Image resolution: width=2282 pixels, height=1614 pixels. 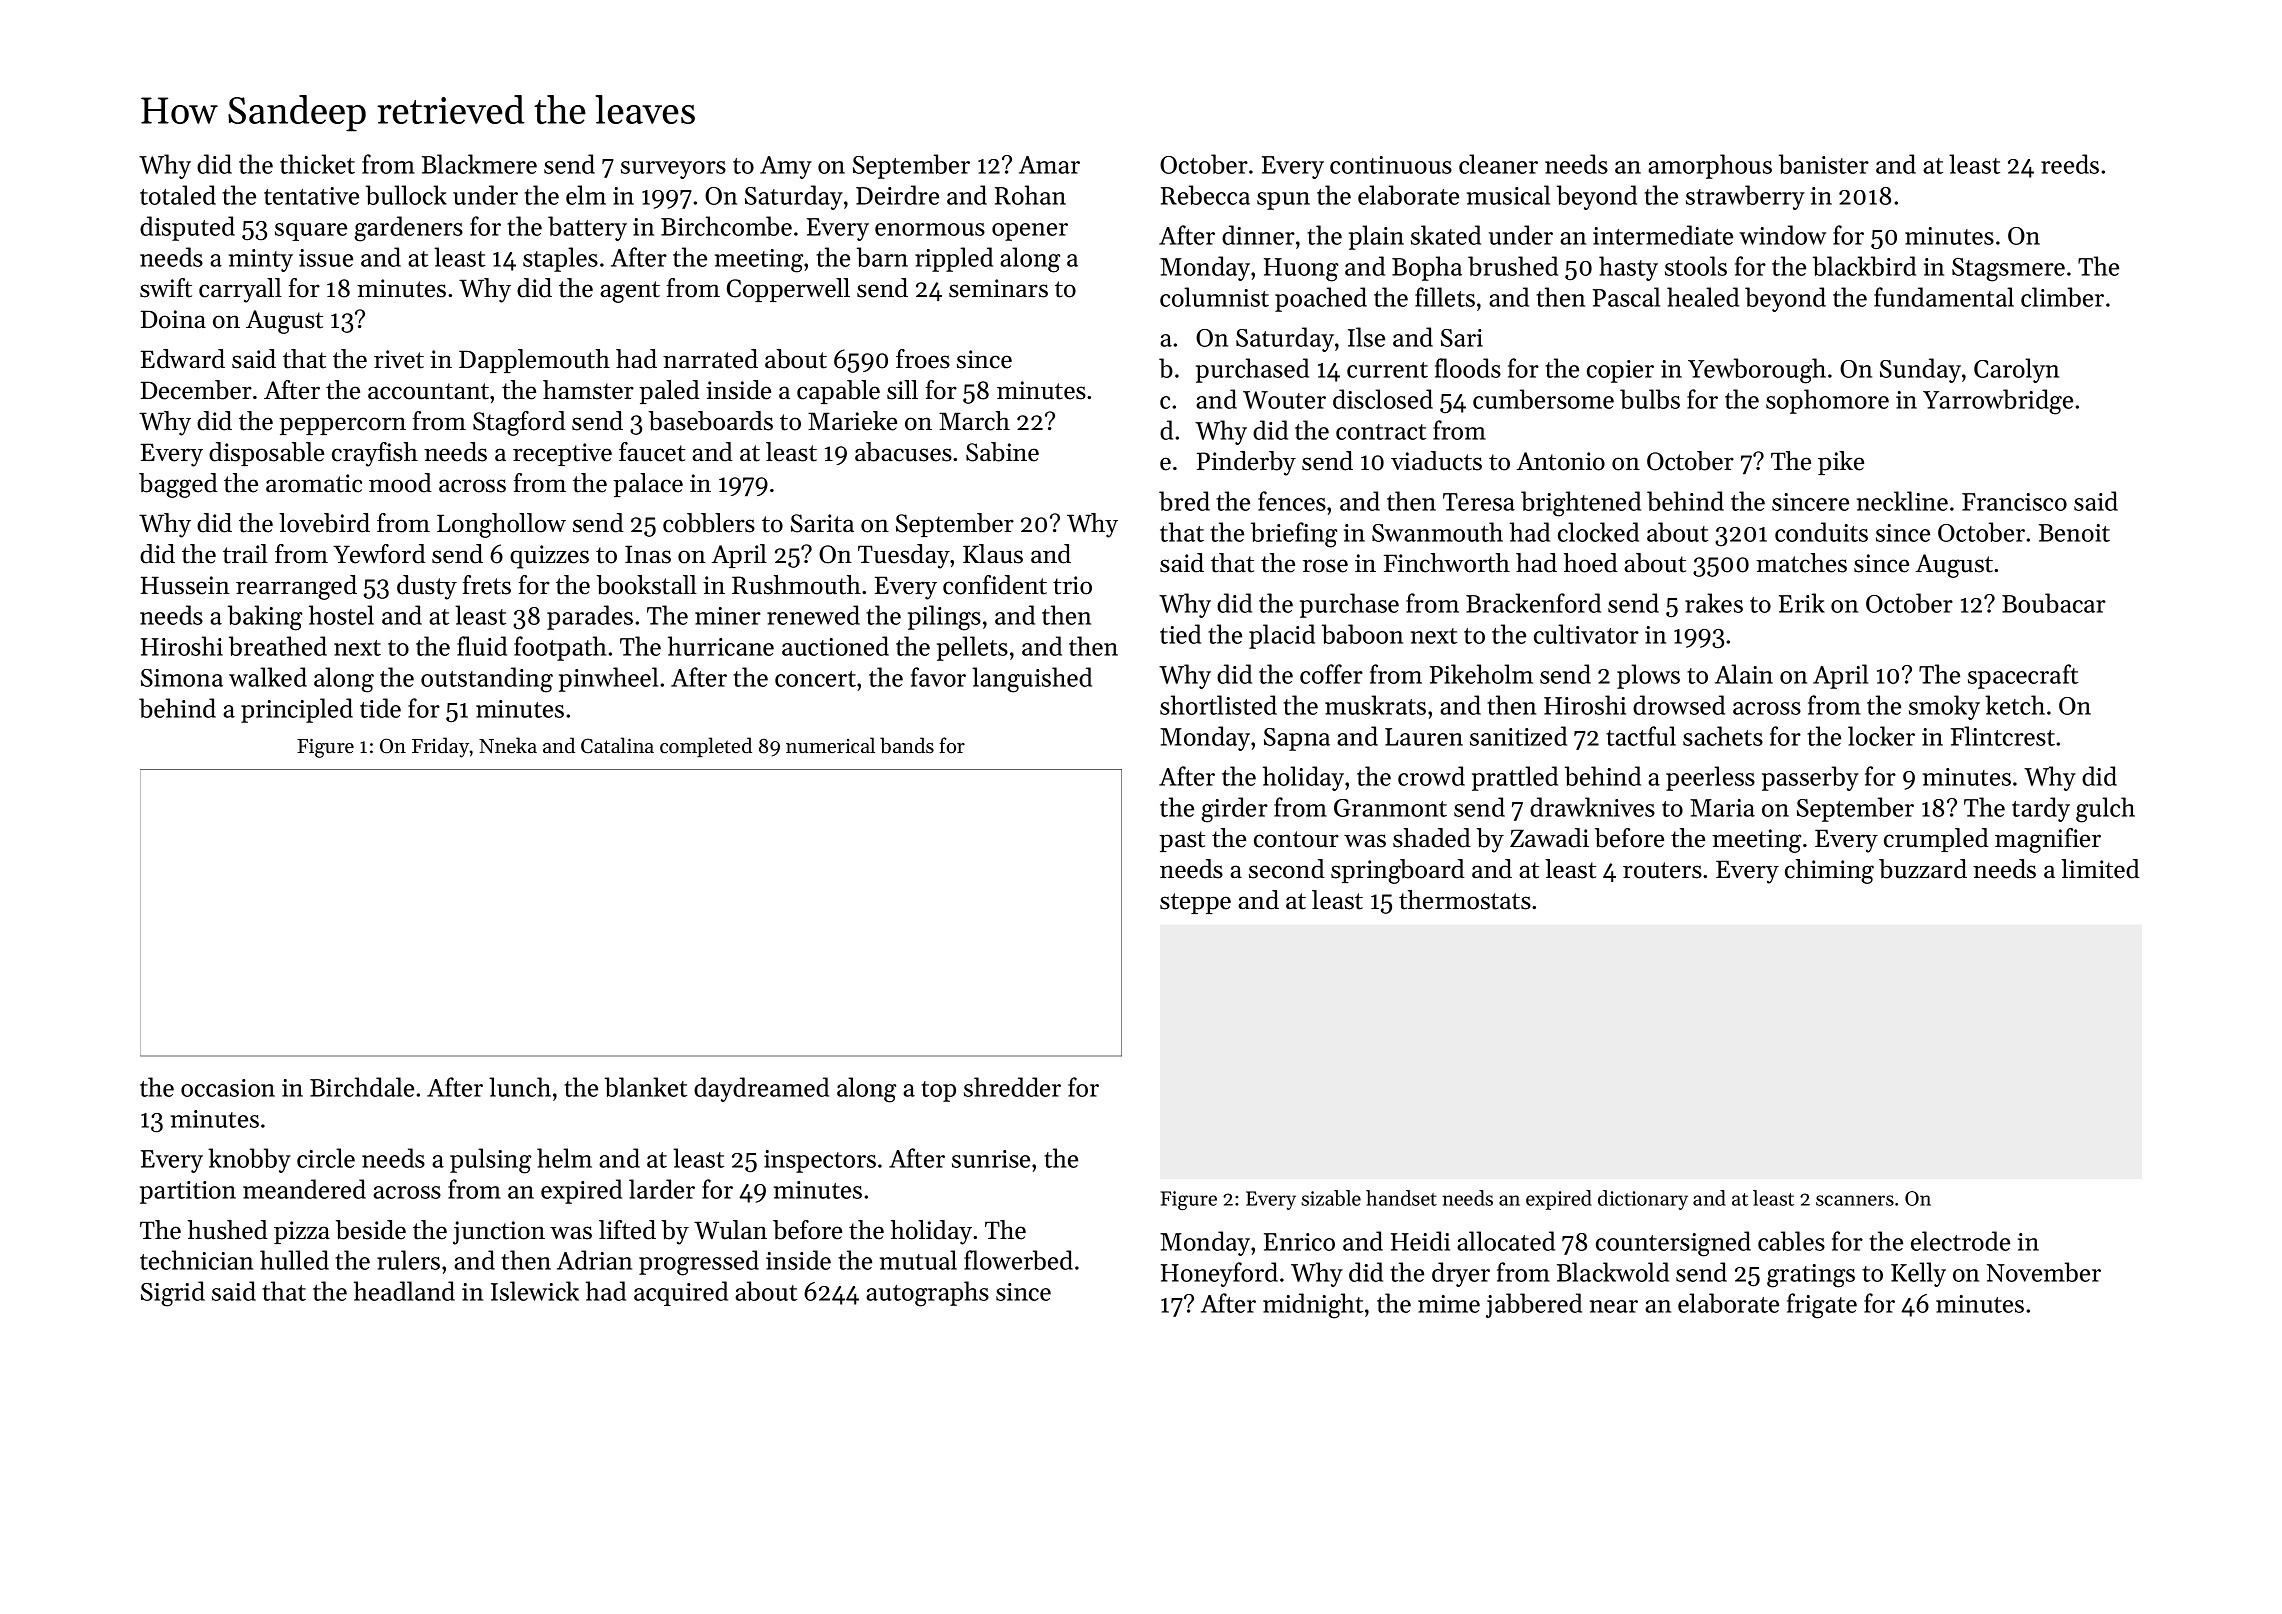 What do you see at coordinates (294, 1260) in the screenshot?
I see `hulled` at bounding box center [294, 1260].
